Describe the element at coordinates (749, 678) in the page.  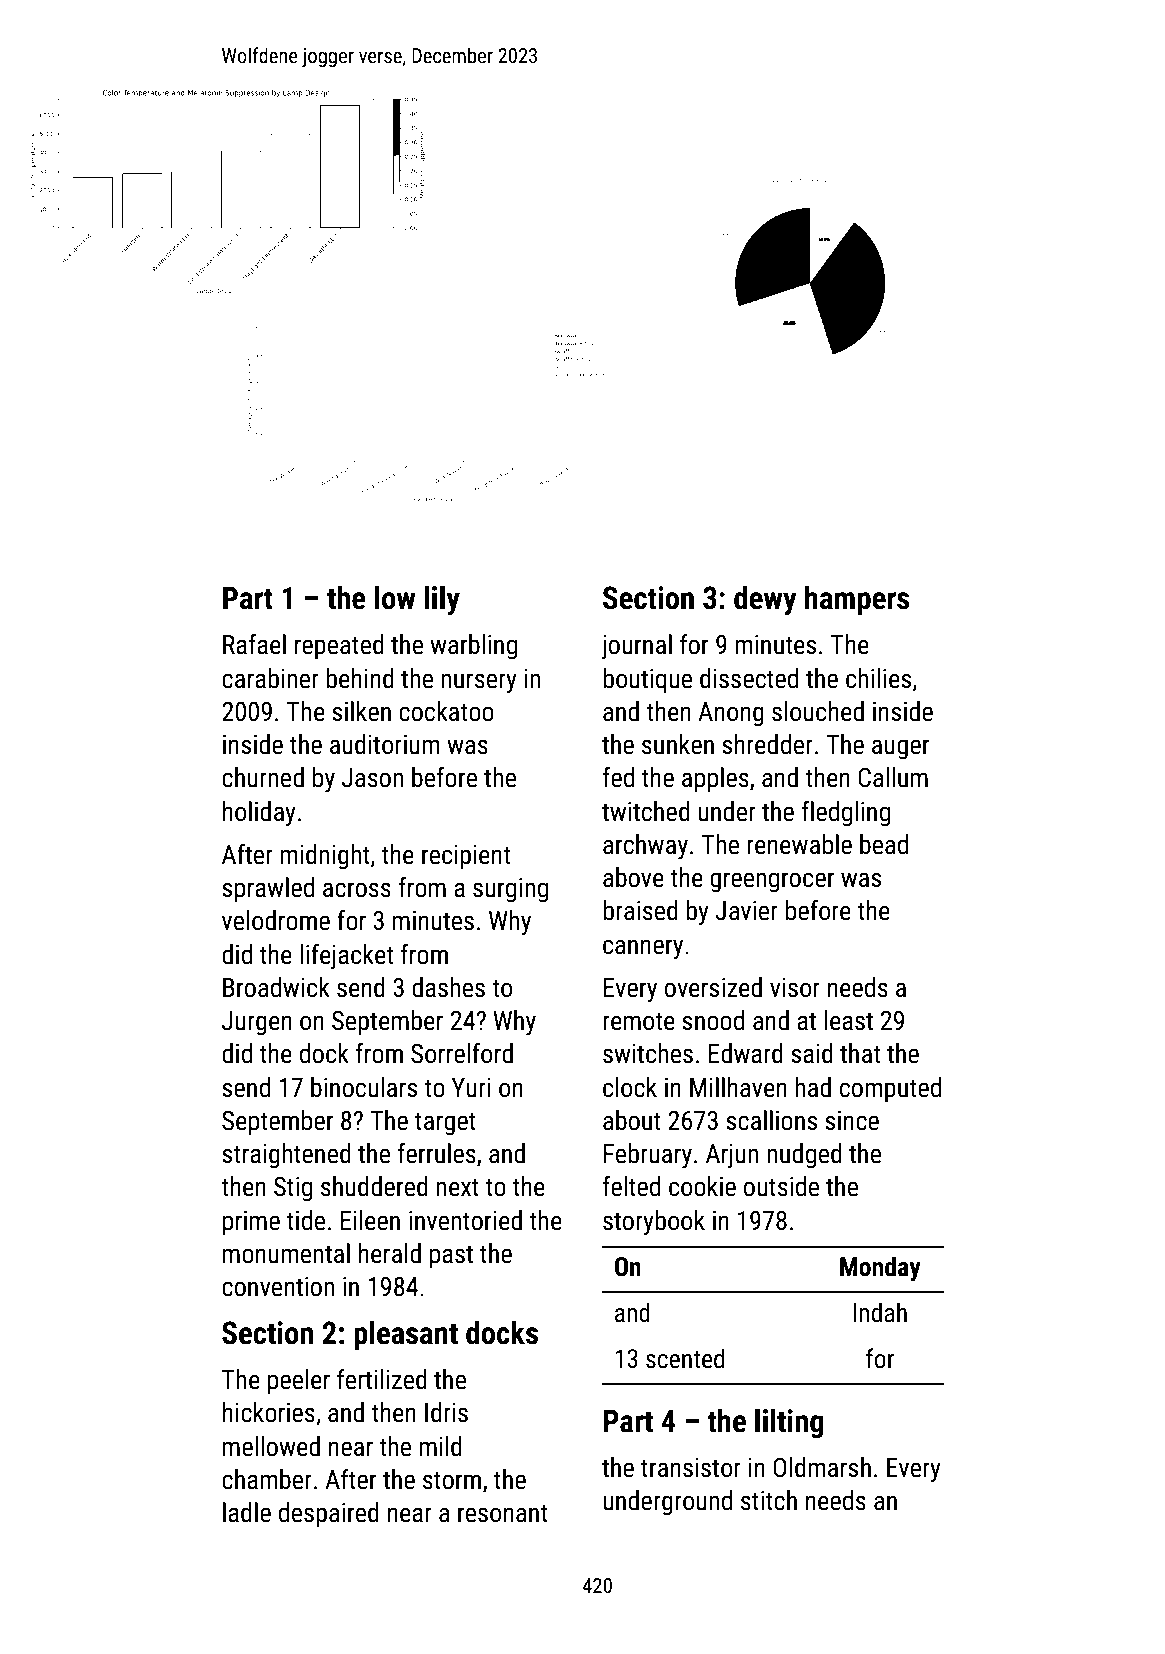
I see `dissected` at that location.
